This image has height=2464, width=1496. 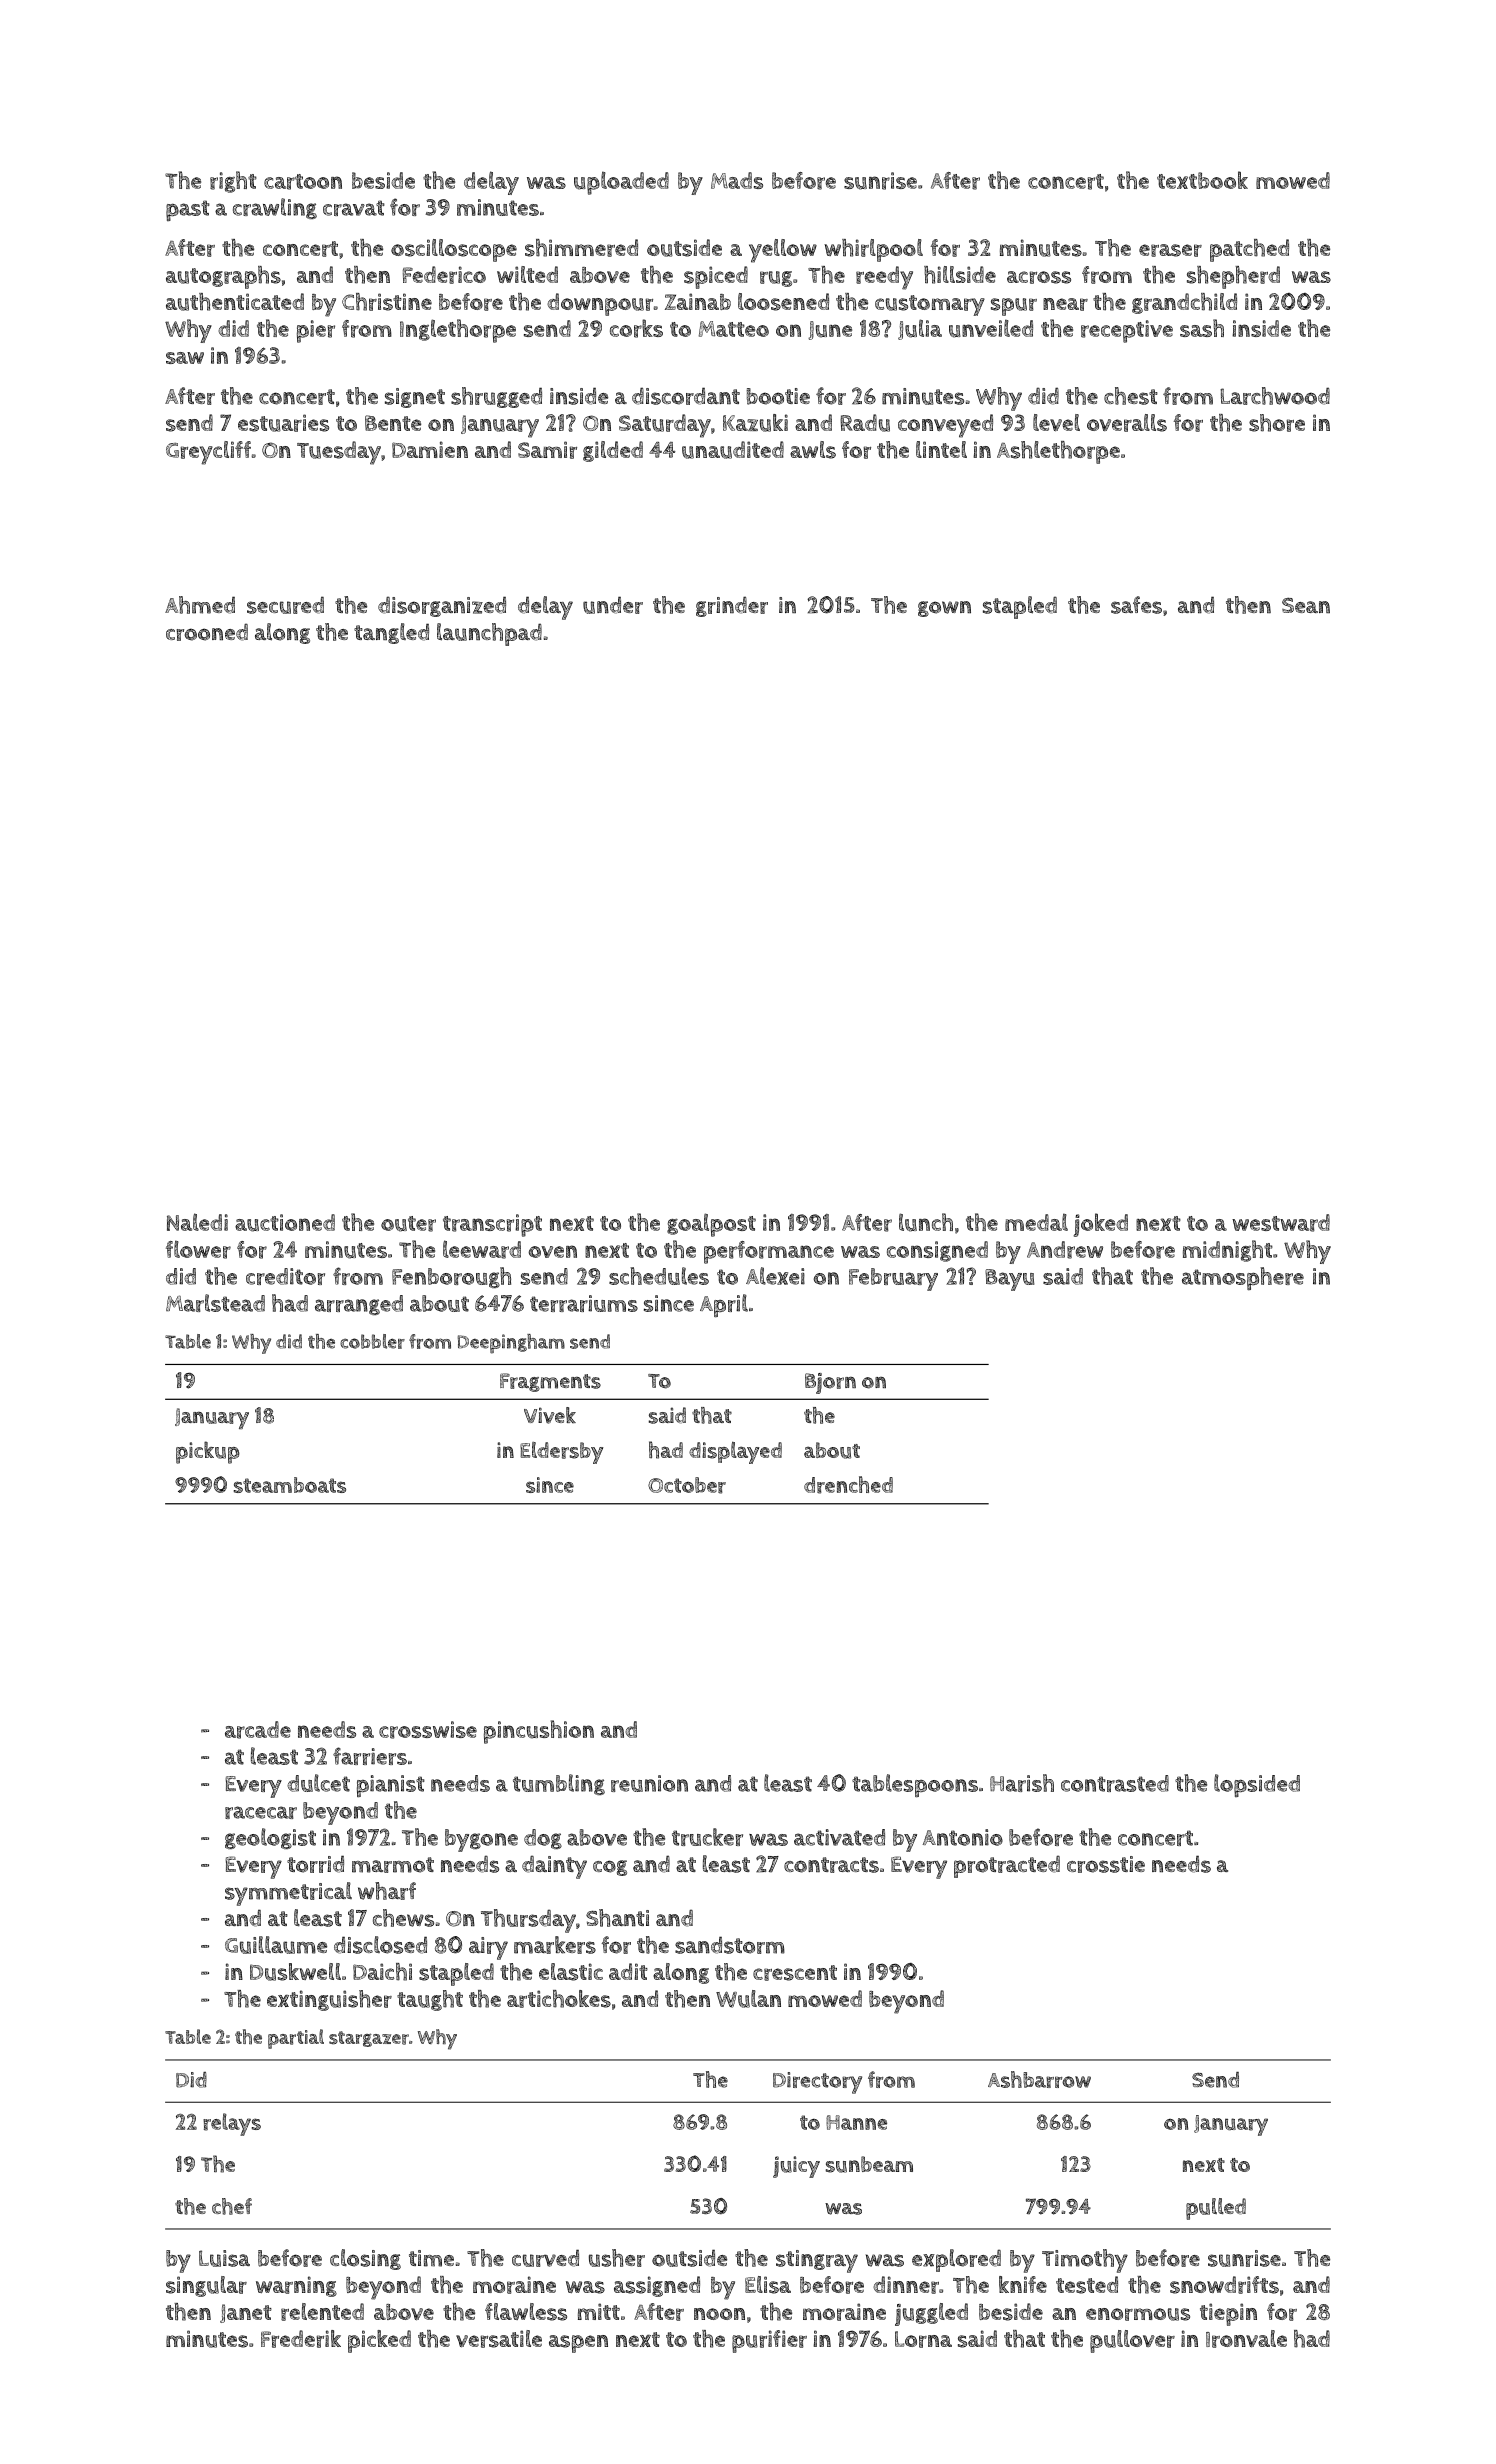 I want to click on Naledi, so click(x=197, y=1222).
